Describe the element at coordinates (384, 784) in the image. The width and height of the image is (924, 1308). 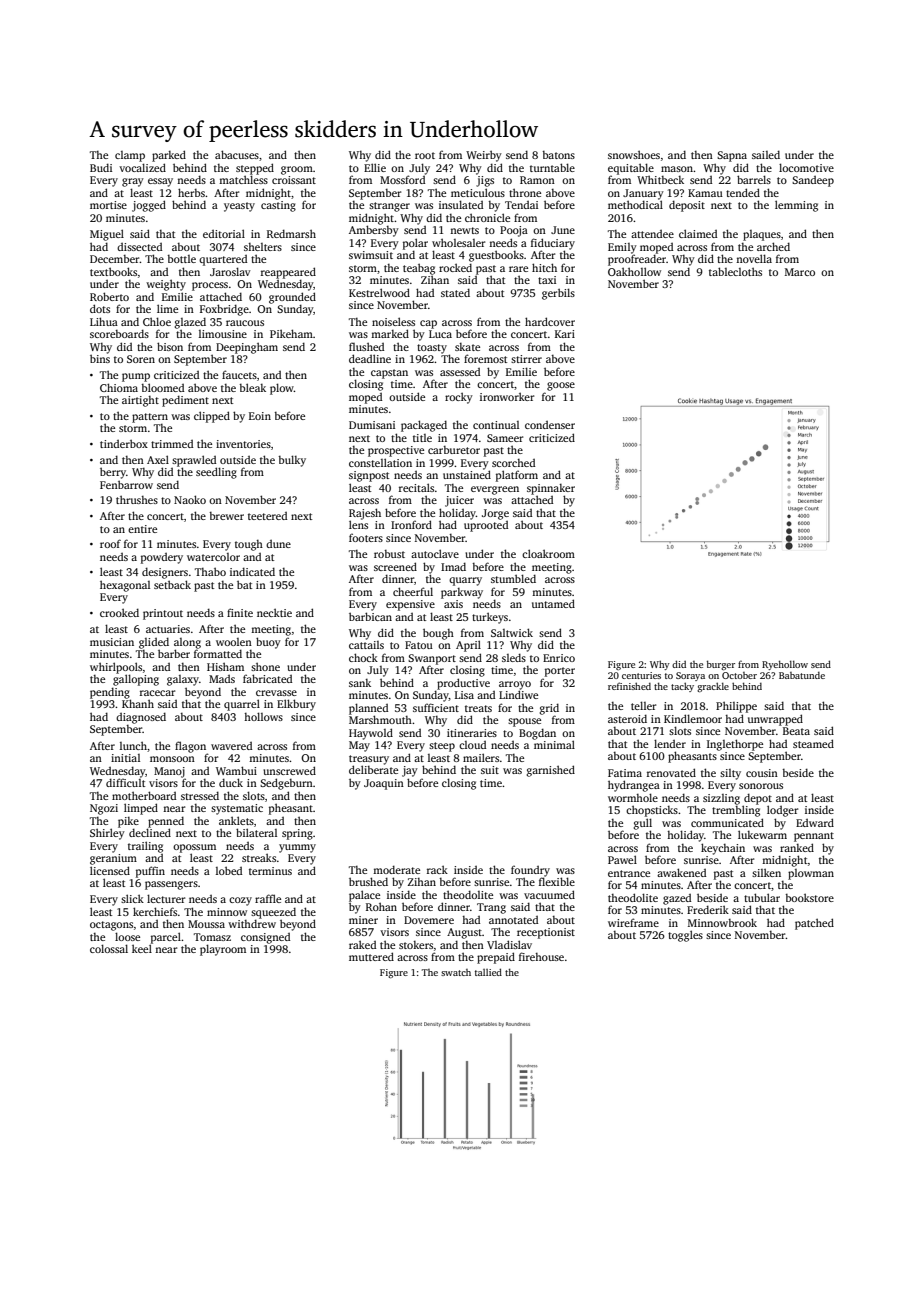
I see `Joaquin` at that location.
